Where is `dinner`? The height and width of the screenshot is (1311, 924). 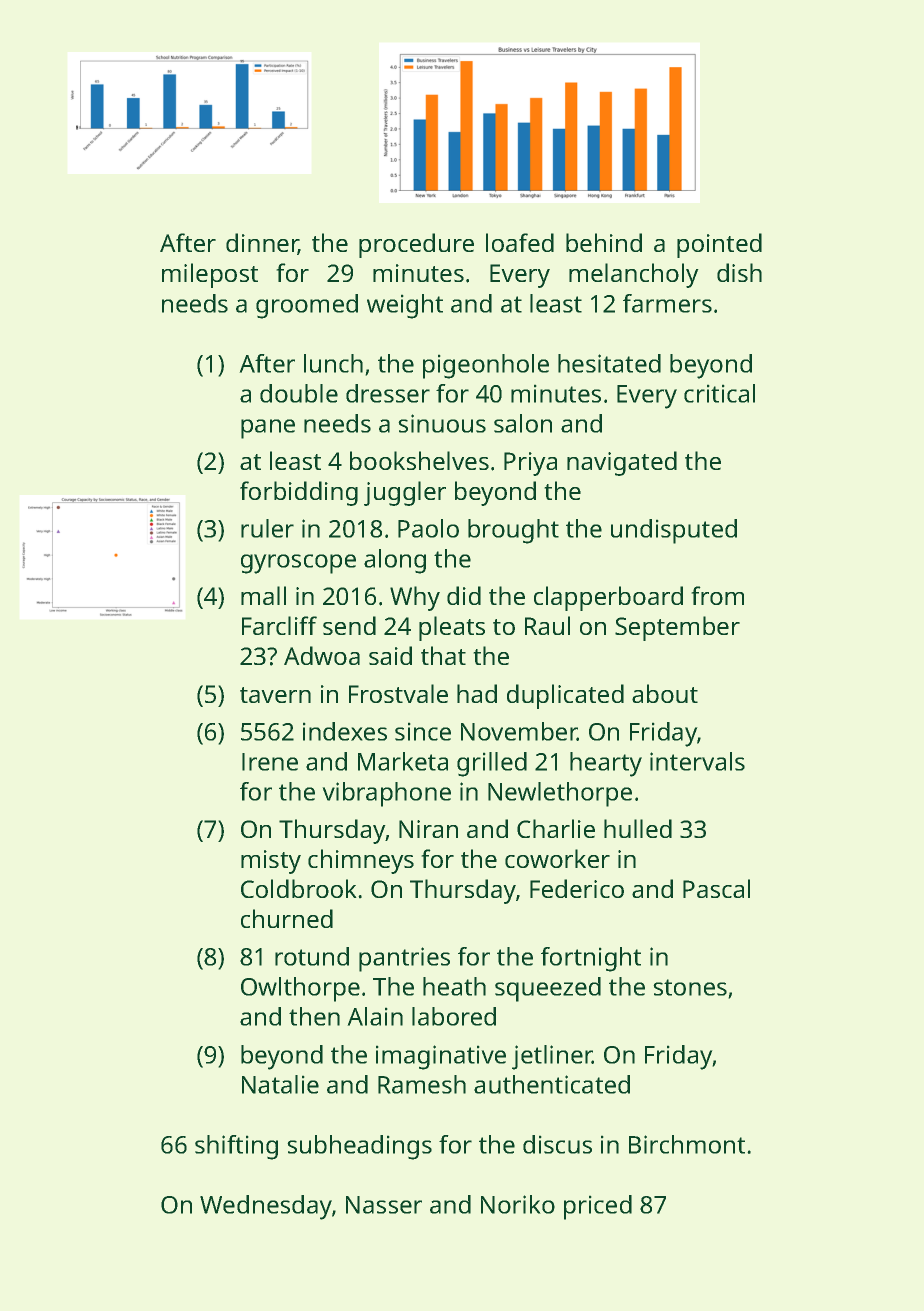 dinner is located at coordinates (262, 244).
